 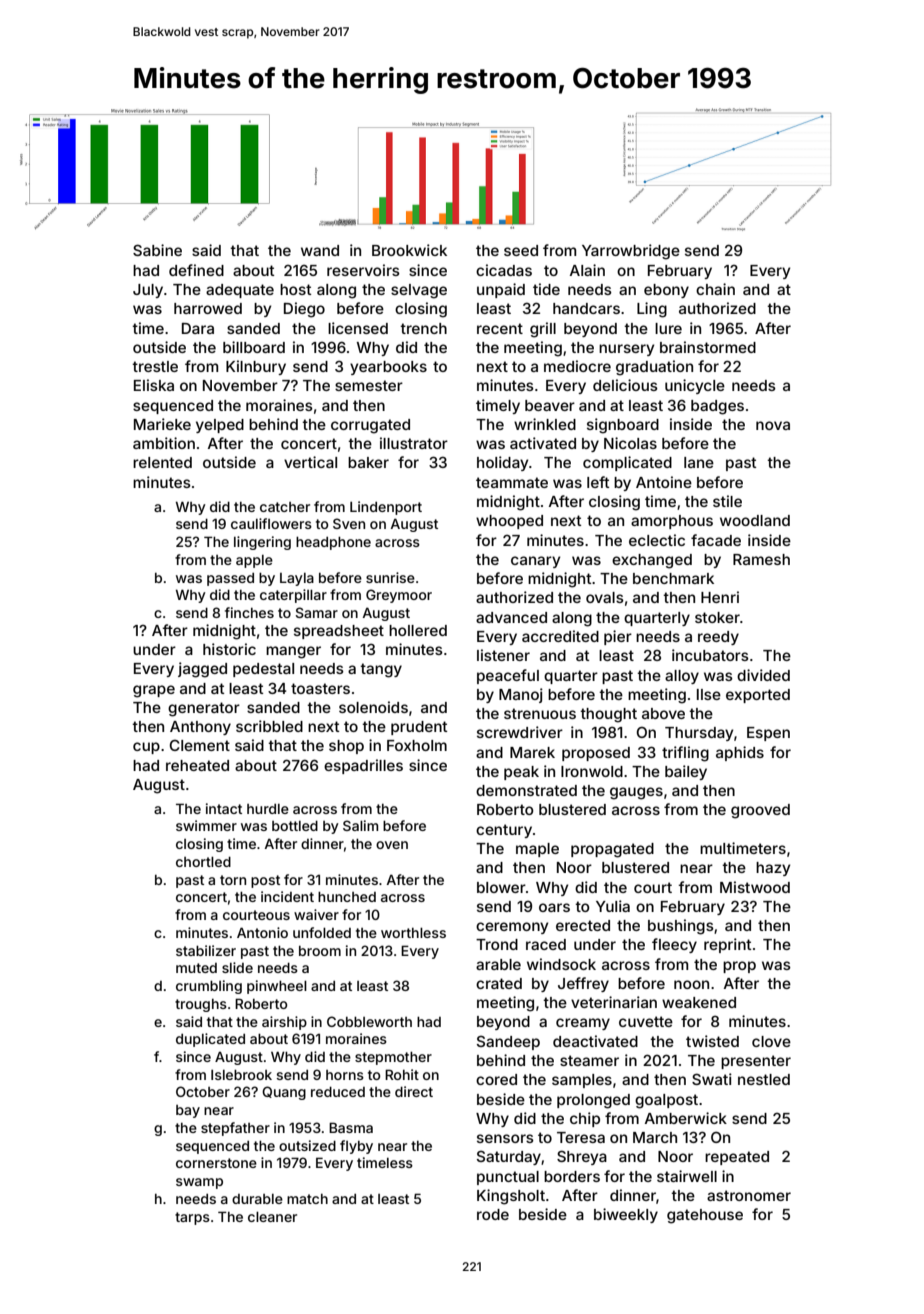 What do you see at coordinates (705, 1216) in the screenshot?
I see `gatehouse` at bounding box center [705, 1216].
